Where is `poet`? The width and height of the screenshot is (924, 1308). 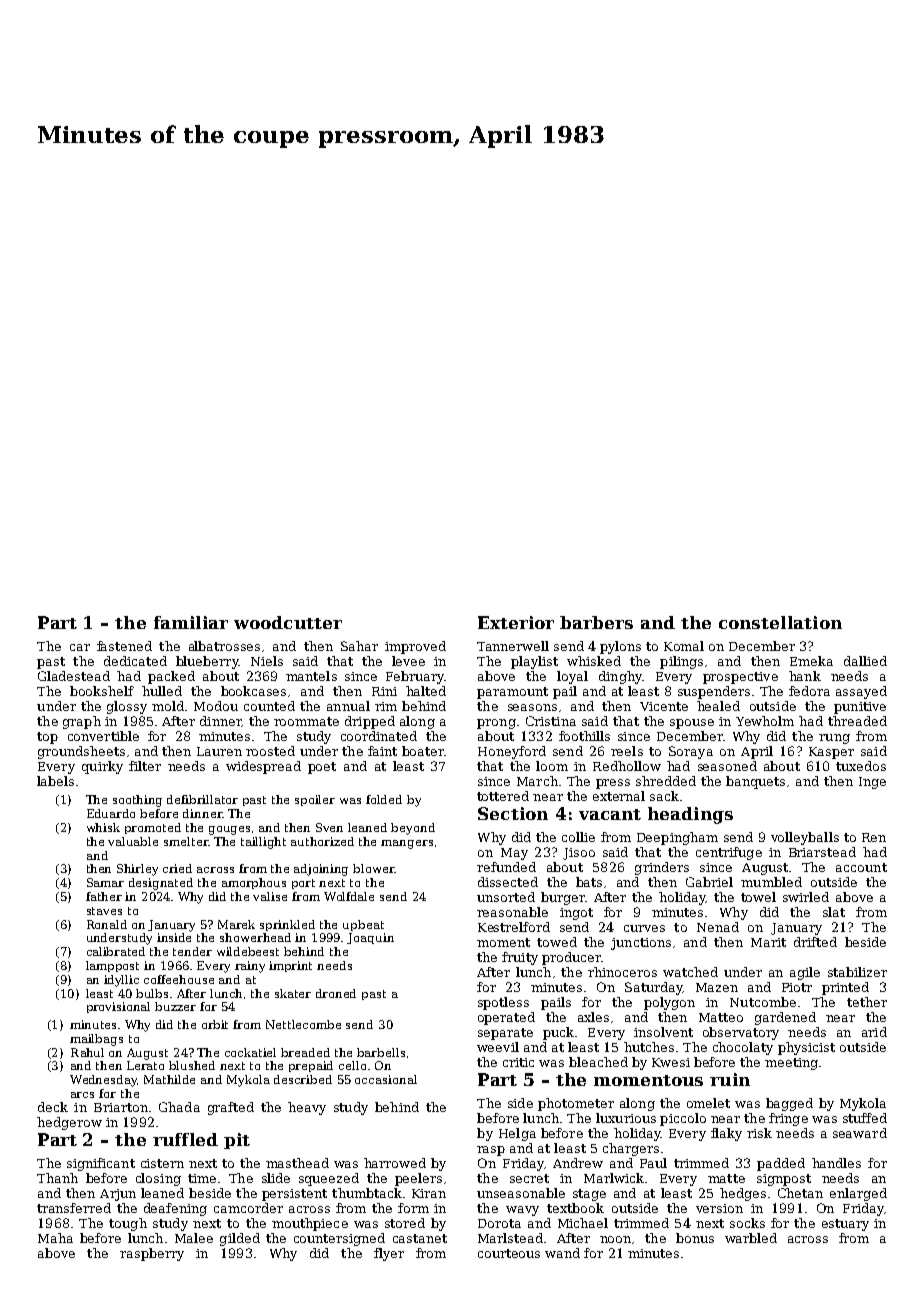
poet is located at coordinates (322, 768).
